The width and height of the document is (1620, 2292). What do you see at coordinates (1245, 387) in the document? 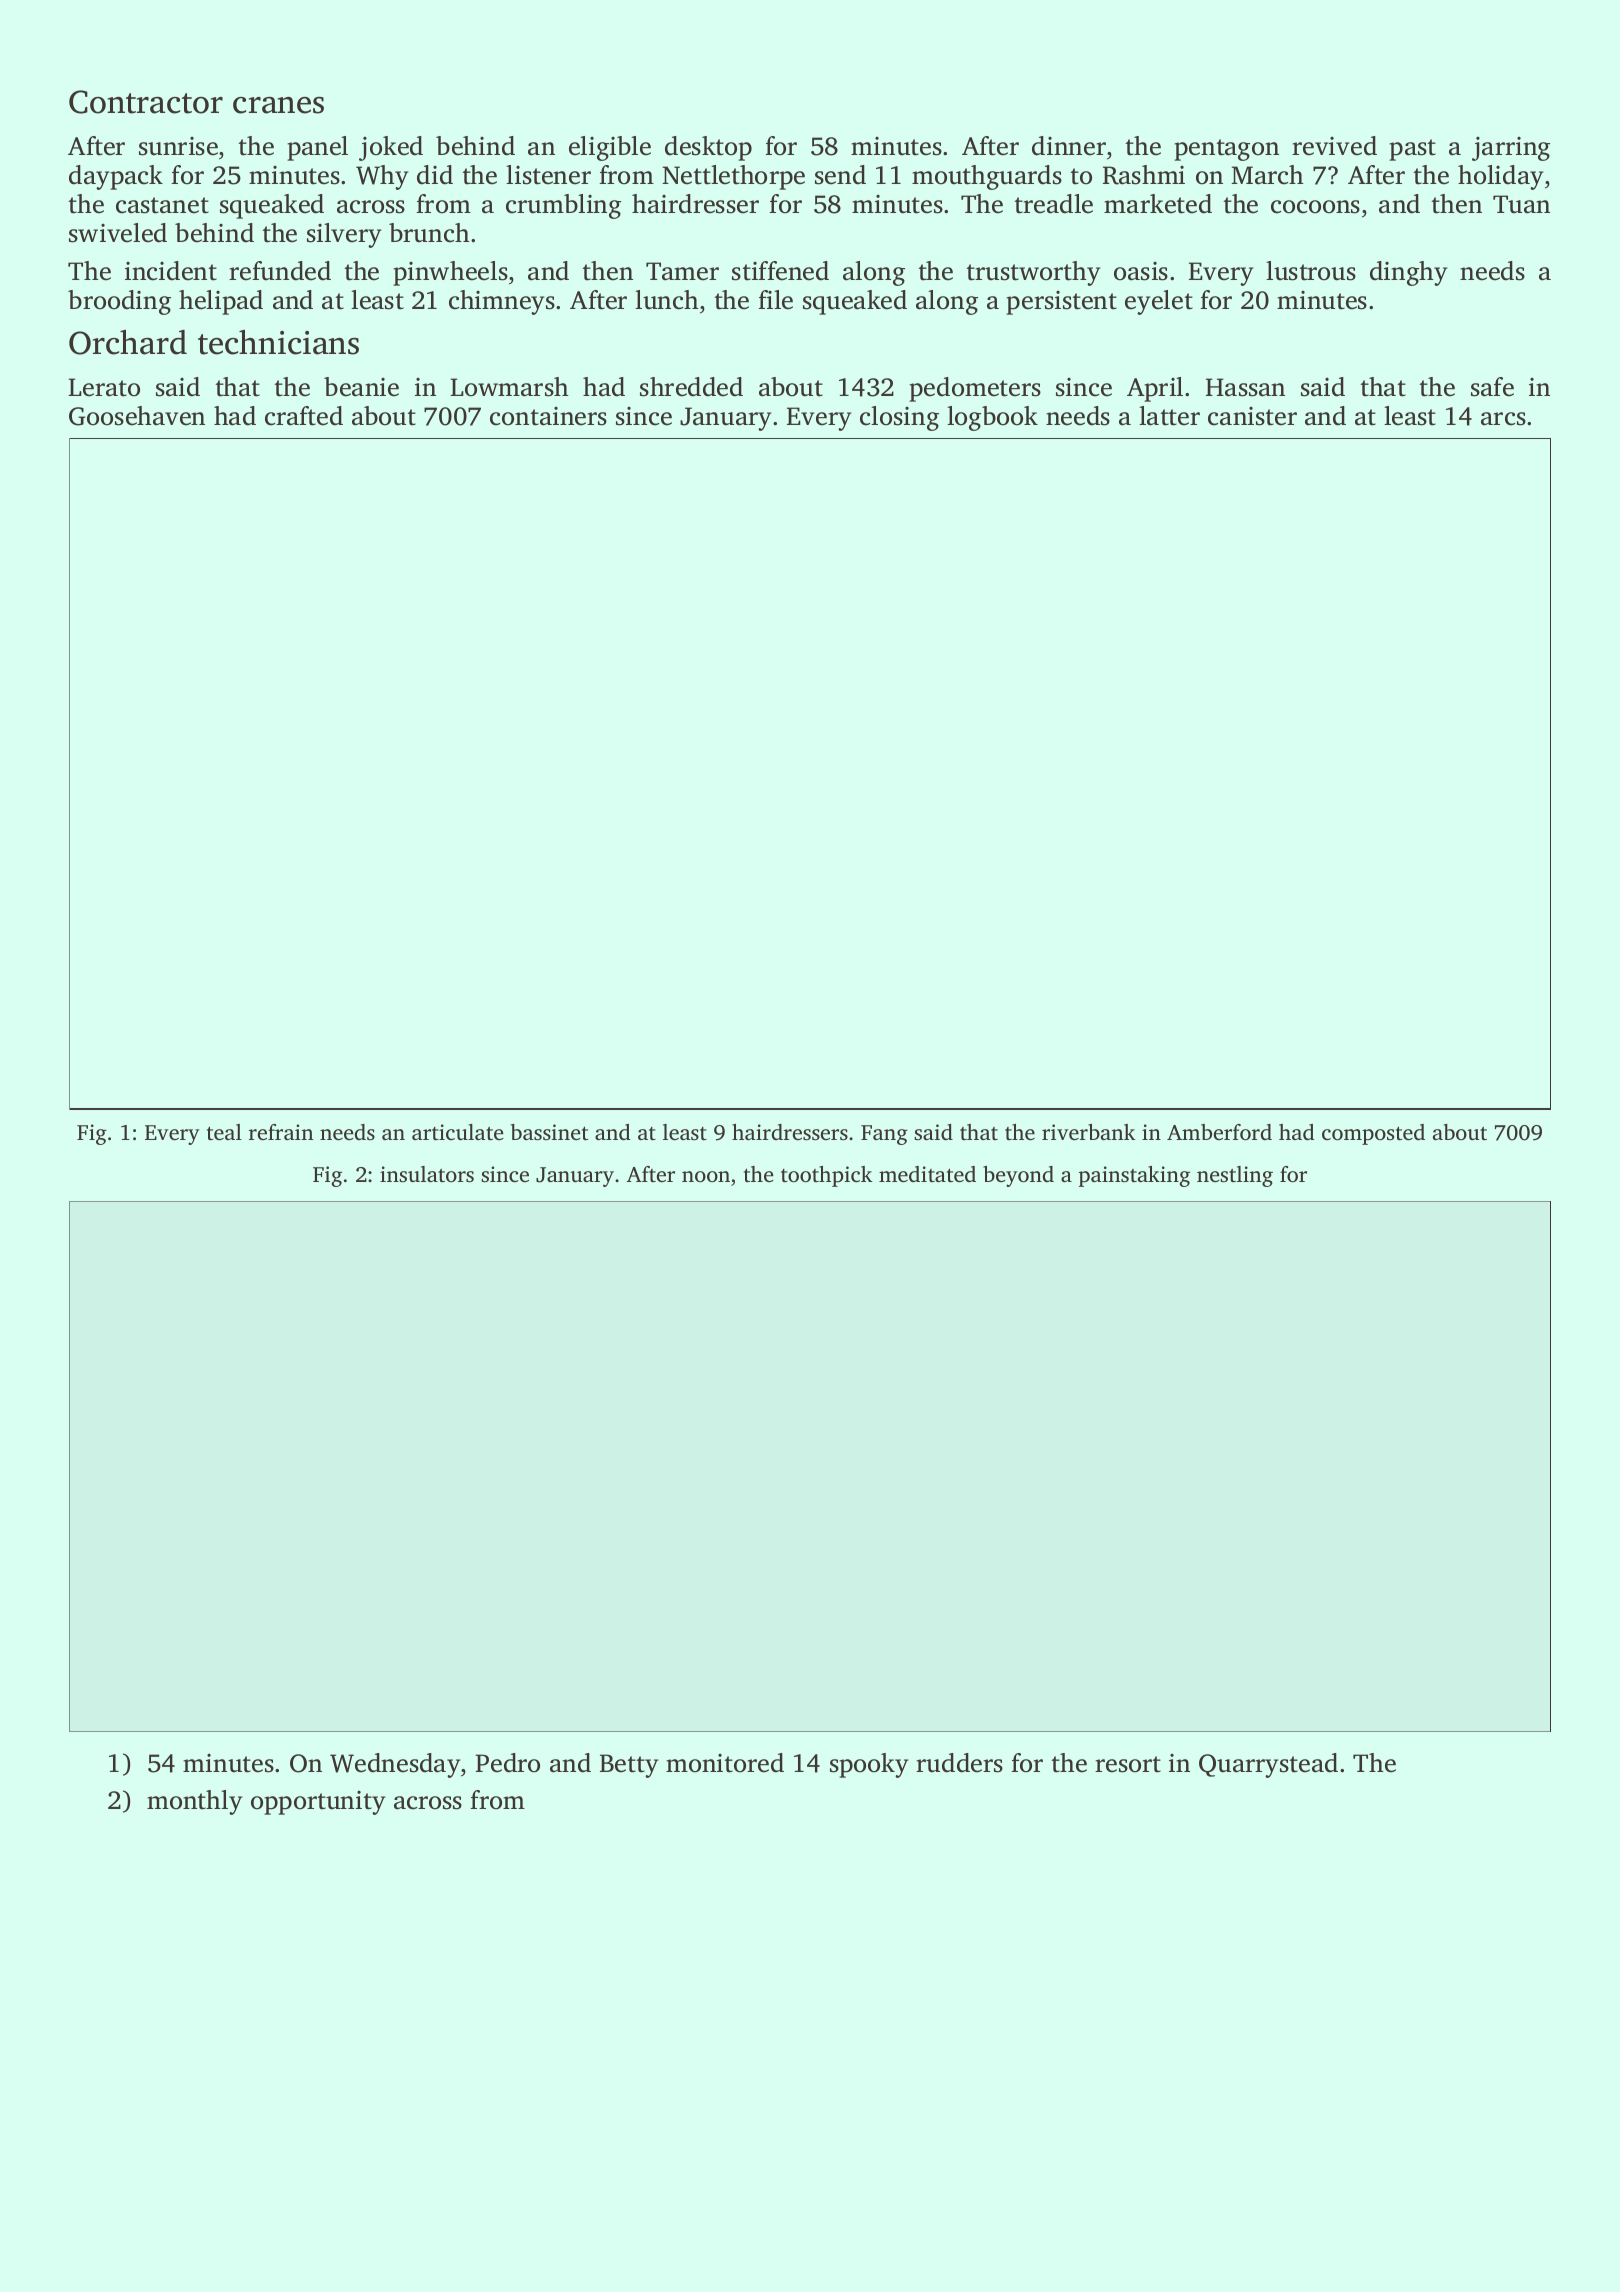
I see `Hassan` at bounding box center [1245, 387].
